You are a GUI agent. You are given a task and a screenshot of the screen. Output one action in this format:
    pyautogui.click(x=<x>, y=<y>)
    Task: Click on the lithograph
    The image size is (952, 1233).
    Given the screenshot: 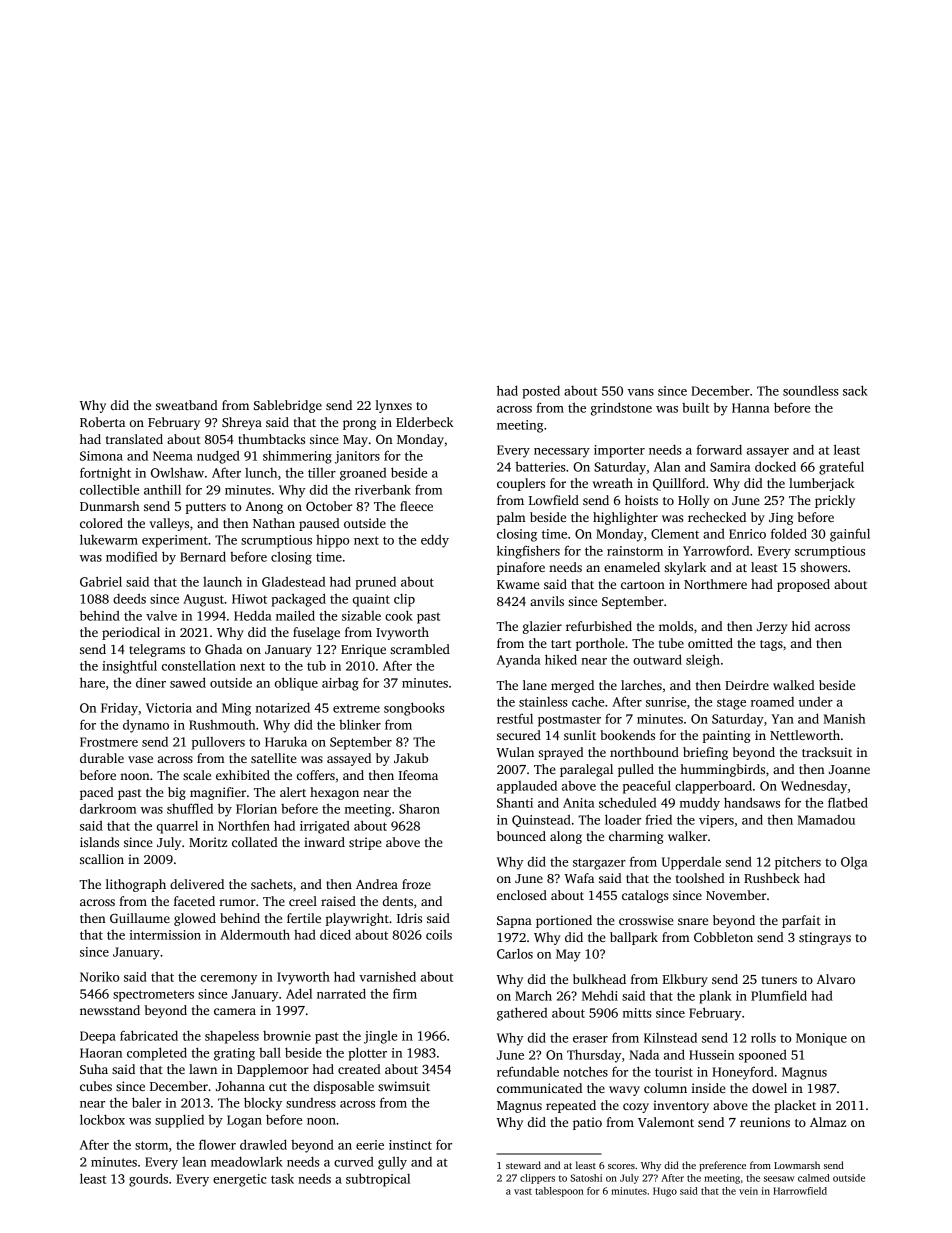 What is the action you would take?
    pyautogui.click(x=136, y=885)
